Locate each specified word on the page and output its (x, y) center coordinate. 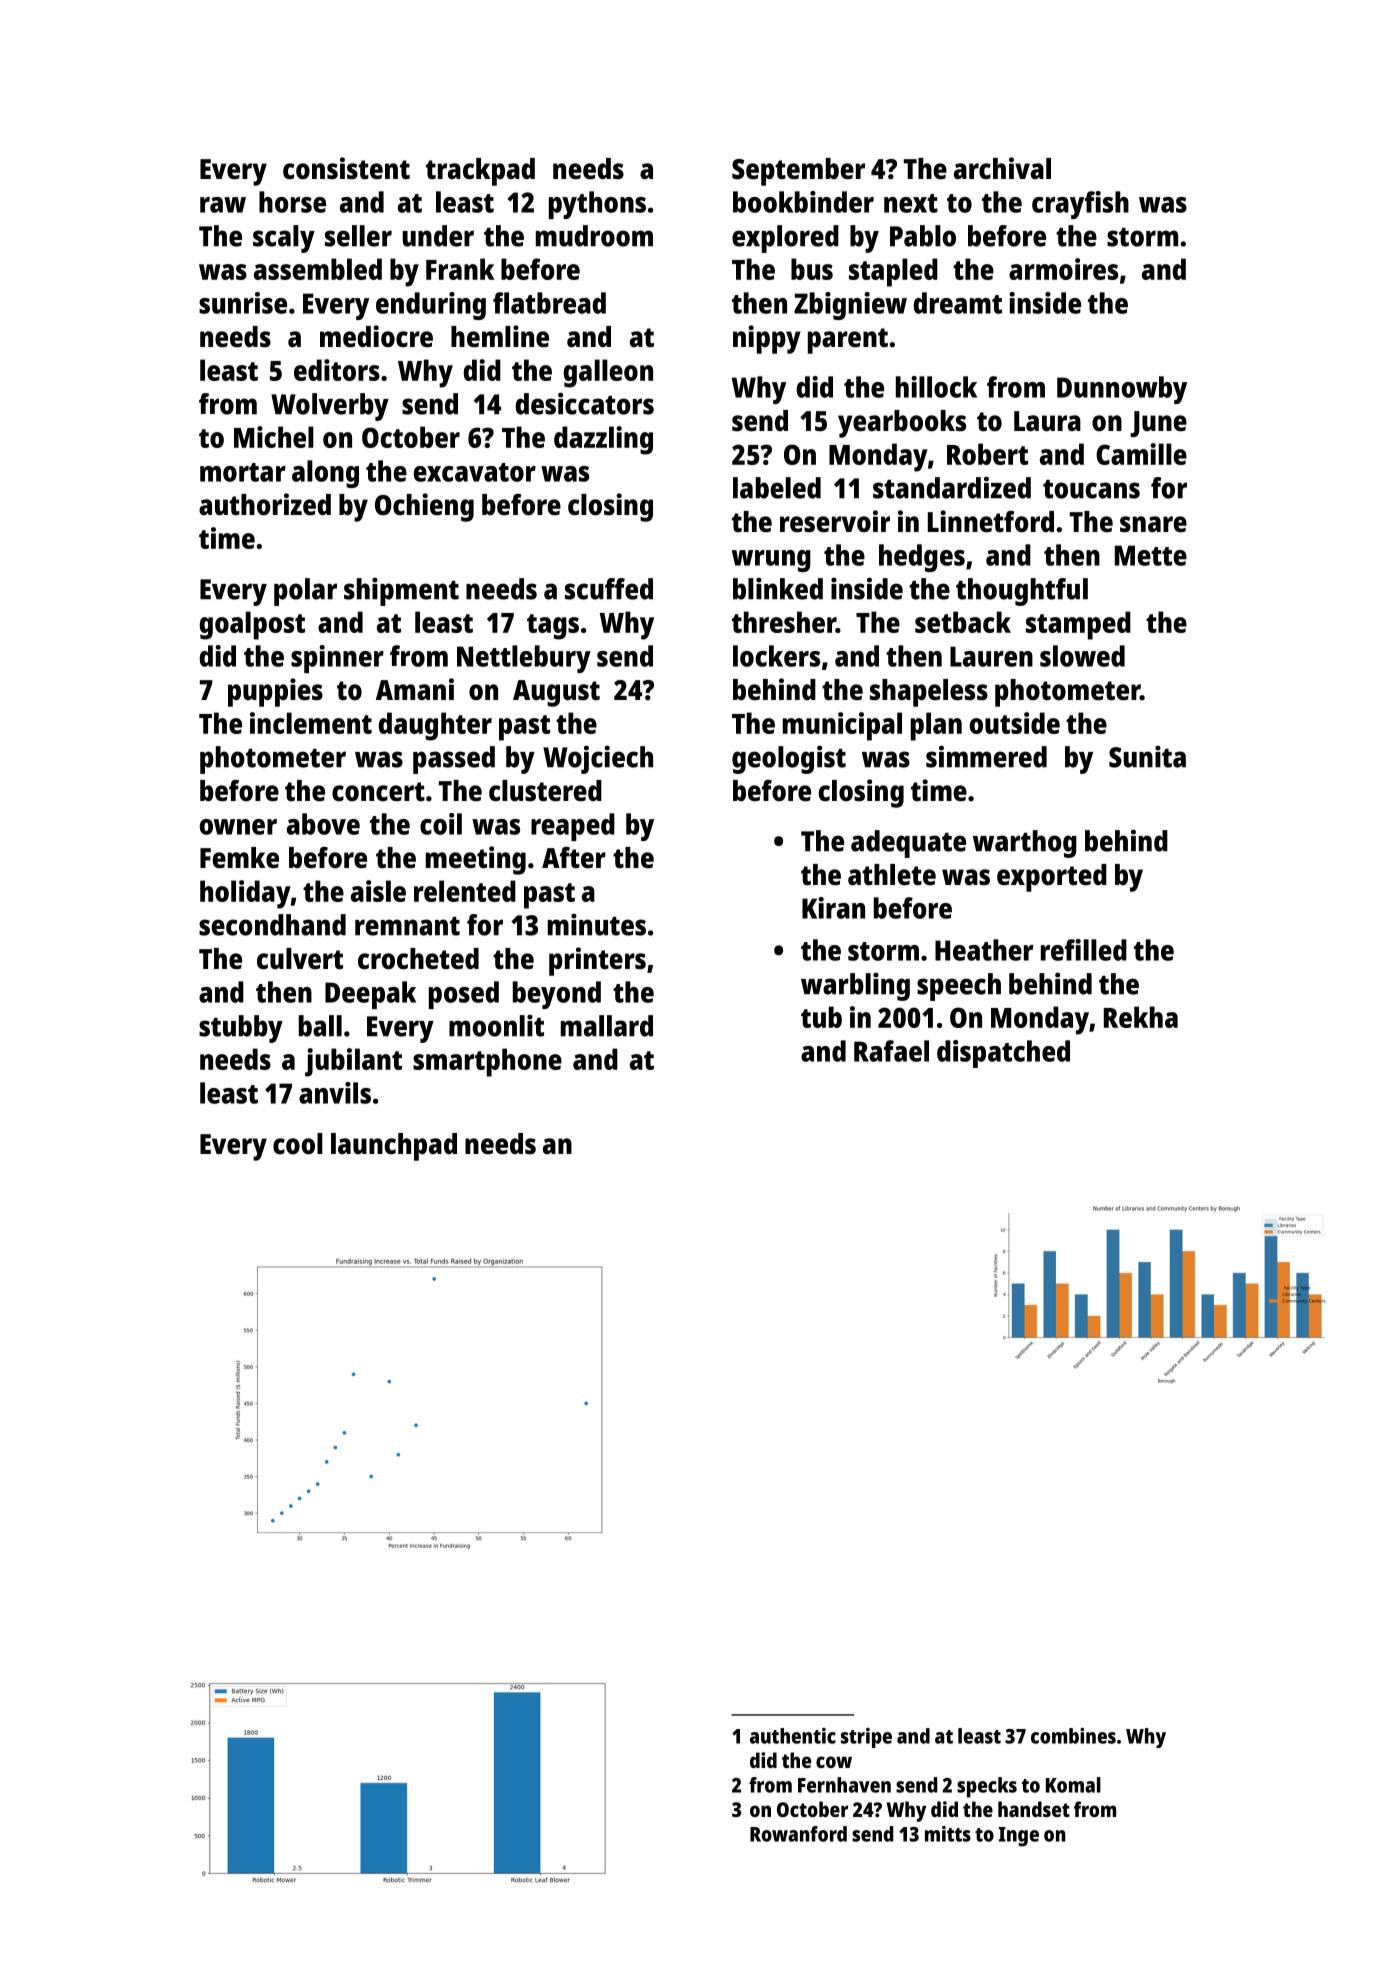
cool (298, 1144)
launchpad (394, 1147)
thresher (784, 622)
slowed (1082, 656)
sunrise (243, 303)
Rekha (1141, 1017)
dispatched (1003, 1054)
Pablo (923, 236)
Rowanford (798, 1834)
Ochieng (424, 507)
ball (320, 1026)
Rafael (891, 1051)
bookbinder (803, 202)
